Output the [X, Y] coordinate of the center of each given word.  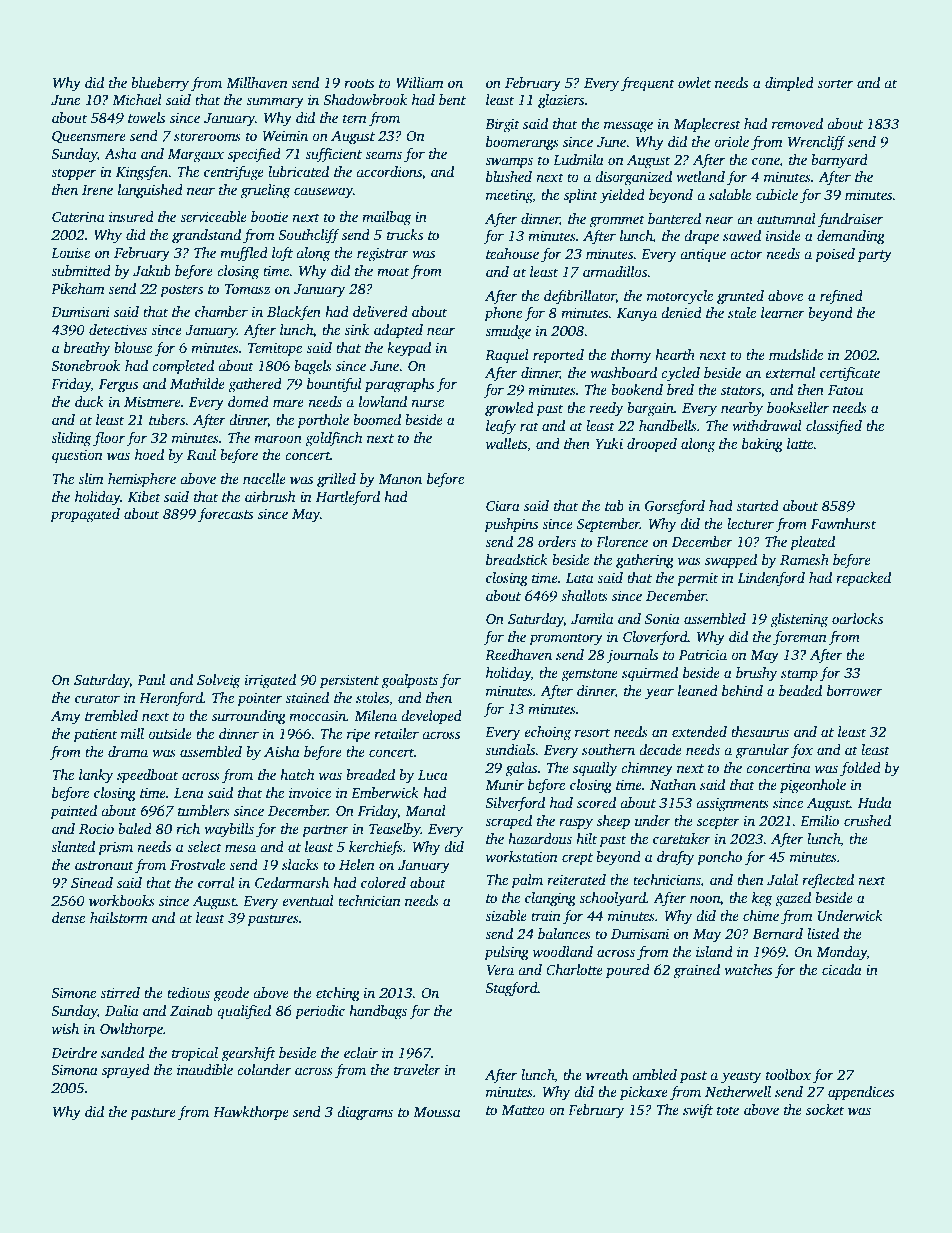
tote [728, 1110]
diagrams [365, 1113]
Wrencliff [817, 143]
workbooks [122, 900]
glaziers [561, 101]
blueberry [160, 84]
